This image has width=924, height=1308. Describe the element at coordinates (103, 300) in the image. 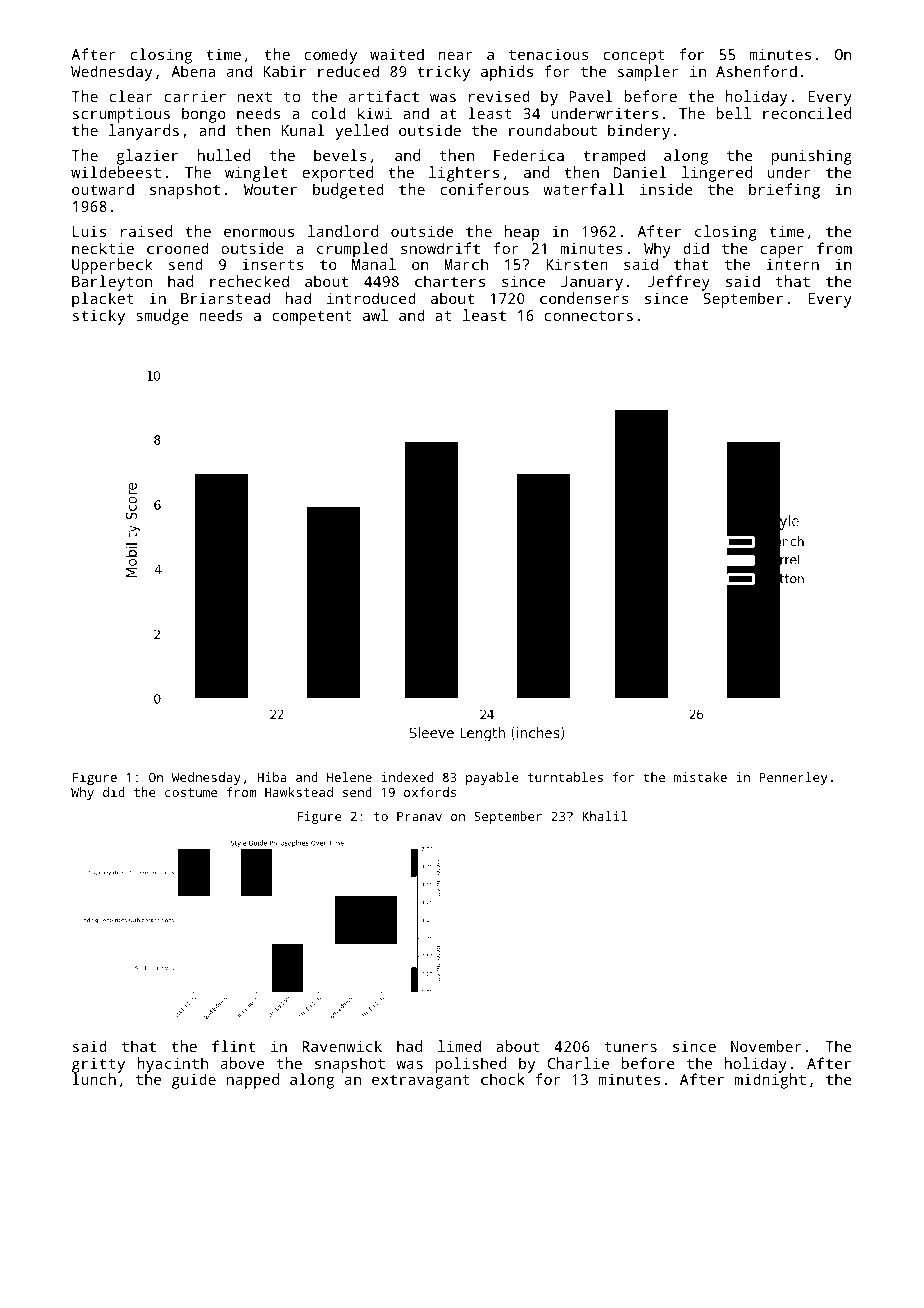

I see `placket` at that location.
